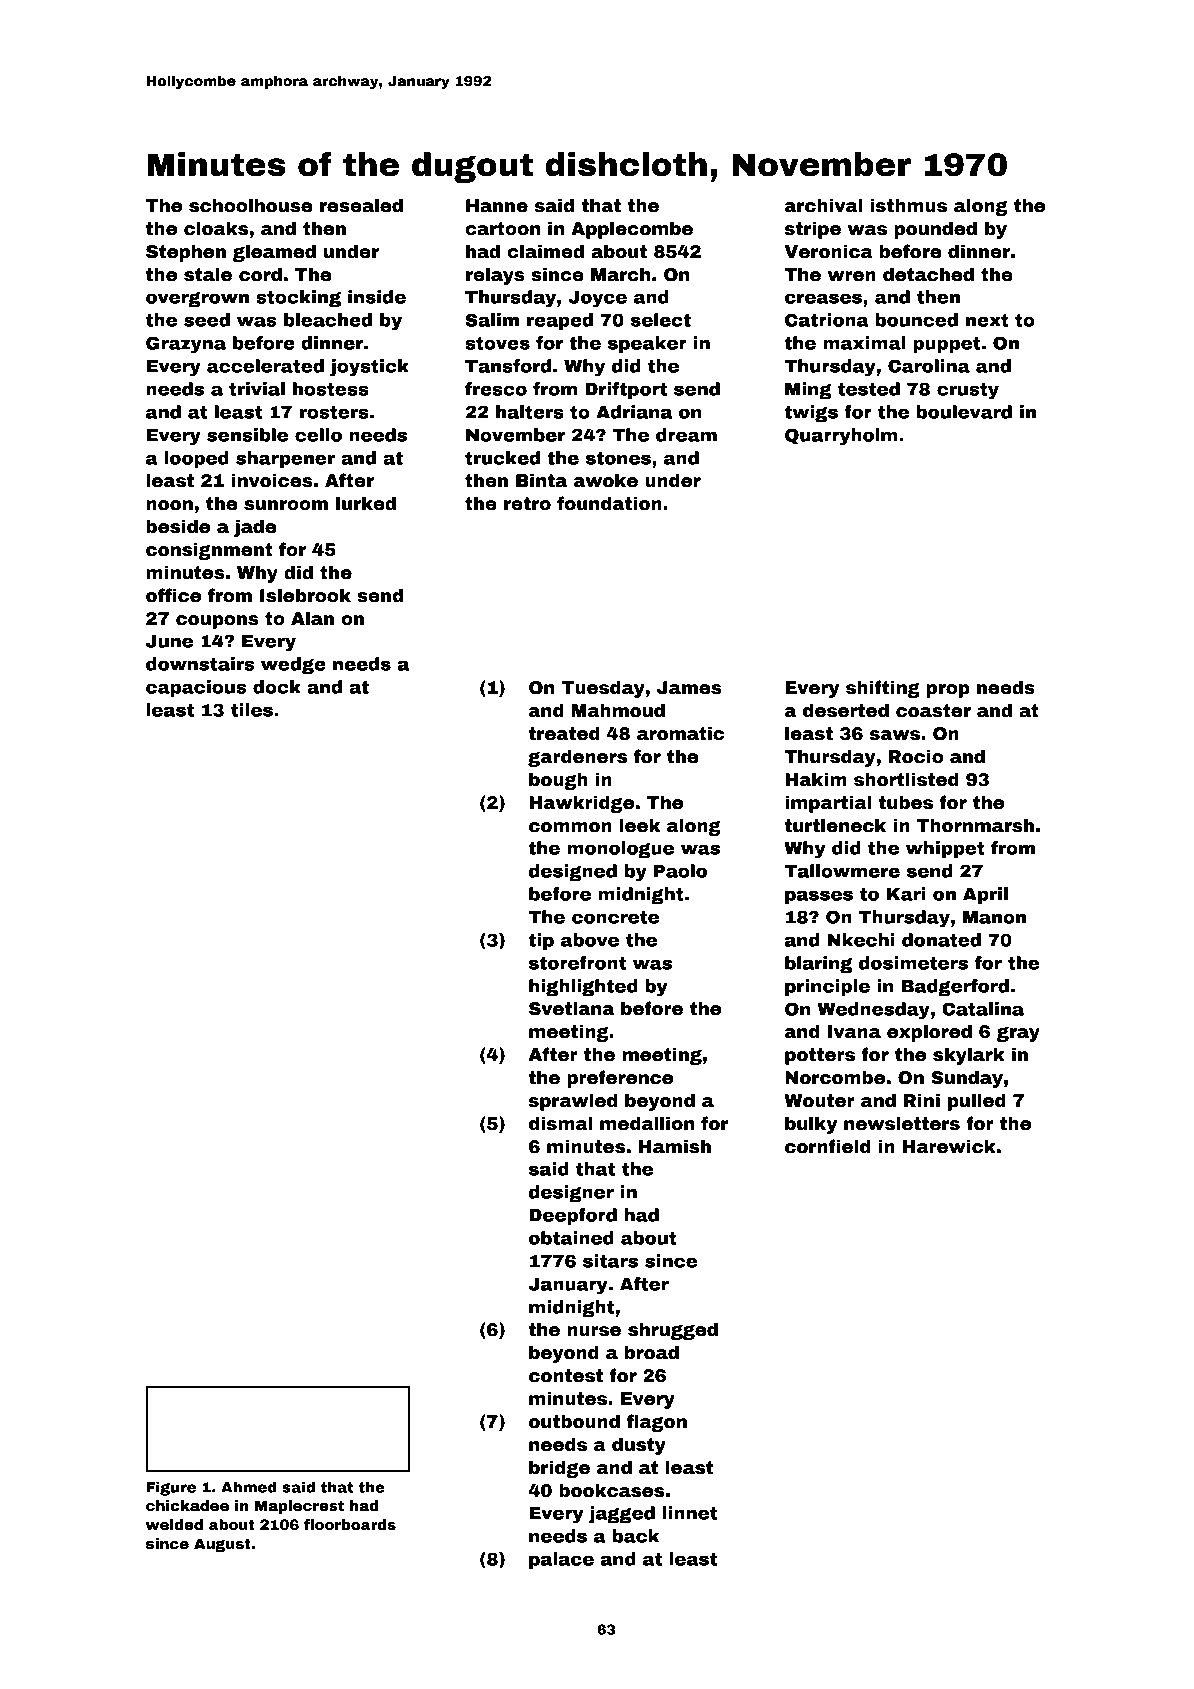  Describe the element at coordinates (883, 689) in the screenshot. I see `shifting` at that location.
